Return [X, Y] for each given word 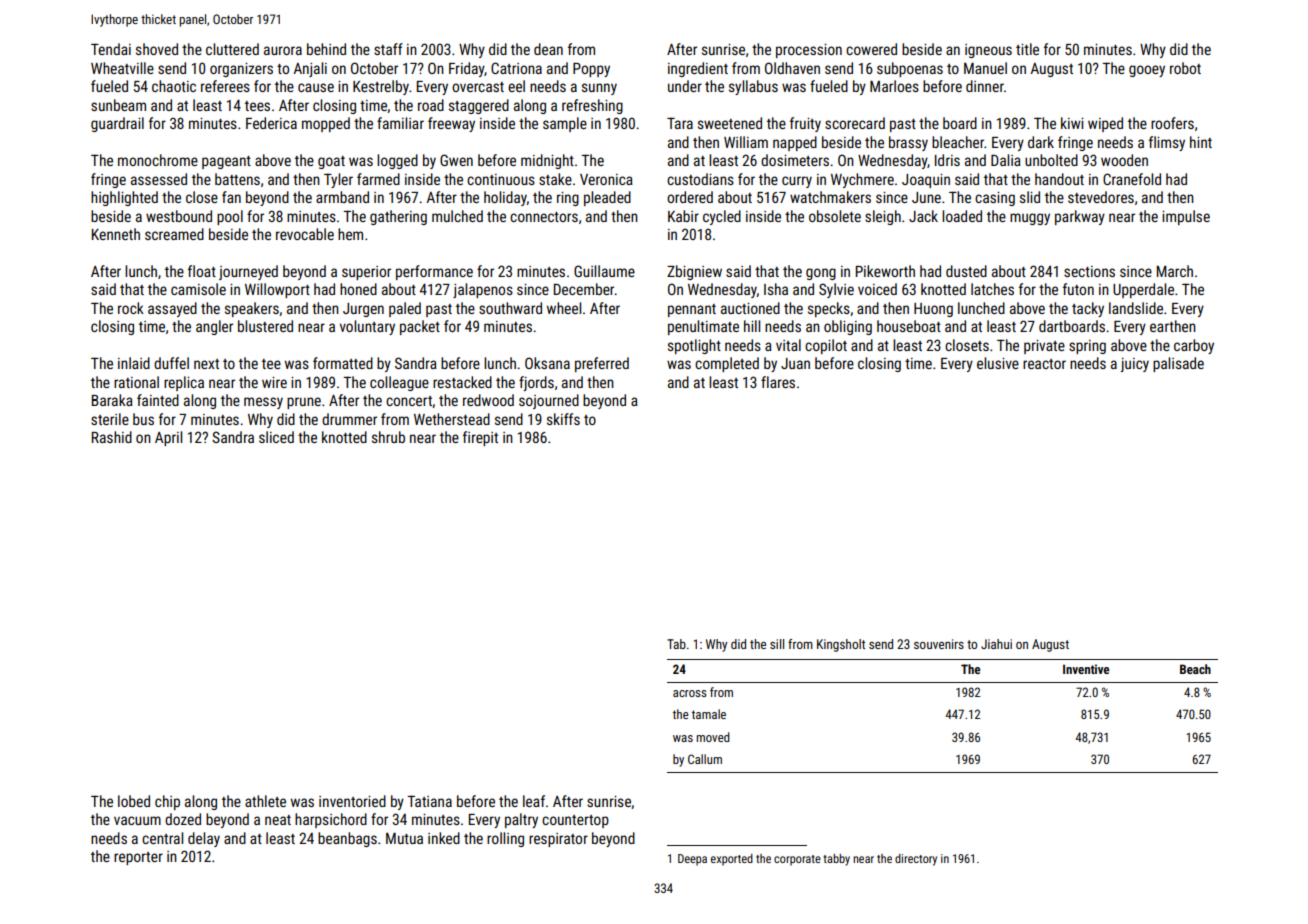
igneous [988, 51]
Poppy [591, 70]
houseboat [909, 326]
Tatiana [429, 801]
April [168, 438]
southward [510, 308]
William [746, 142]
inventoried [352, 801]
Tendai [111, 49]
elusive [998, 363]
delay [204, 839]
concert [409, 401]
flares [778, 382]
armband [342, 197]
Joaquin [926, 181]
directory [916, 860]
